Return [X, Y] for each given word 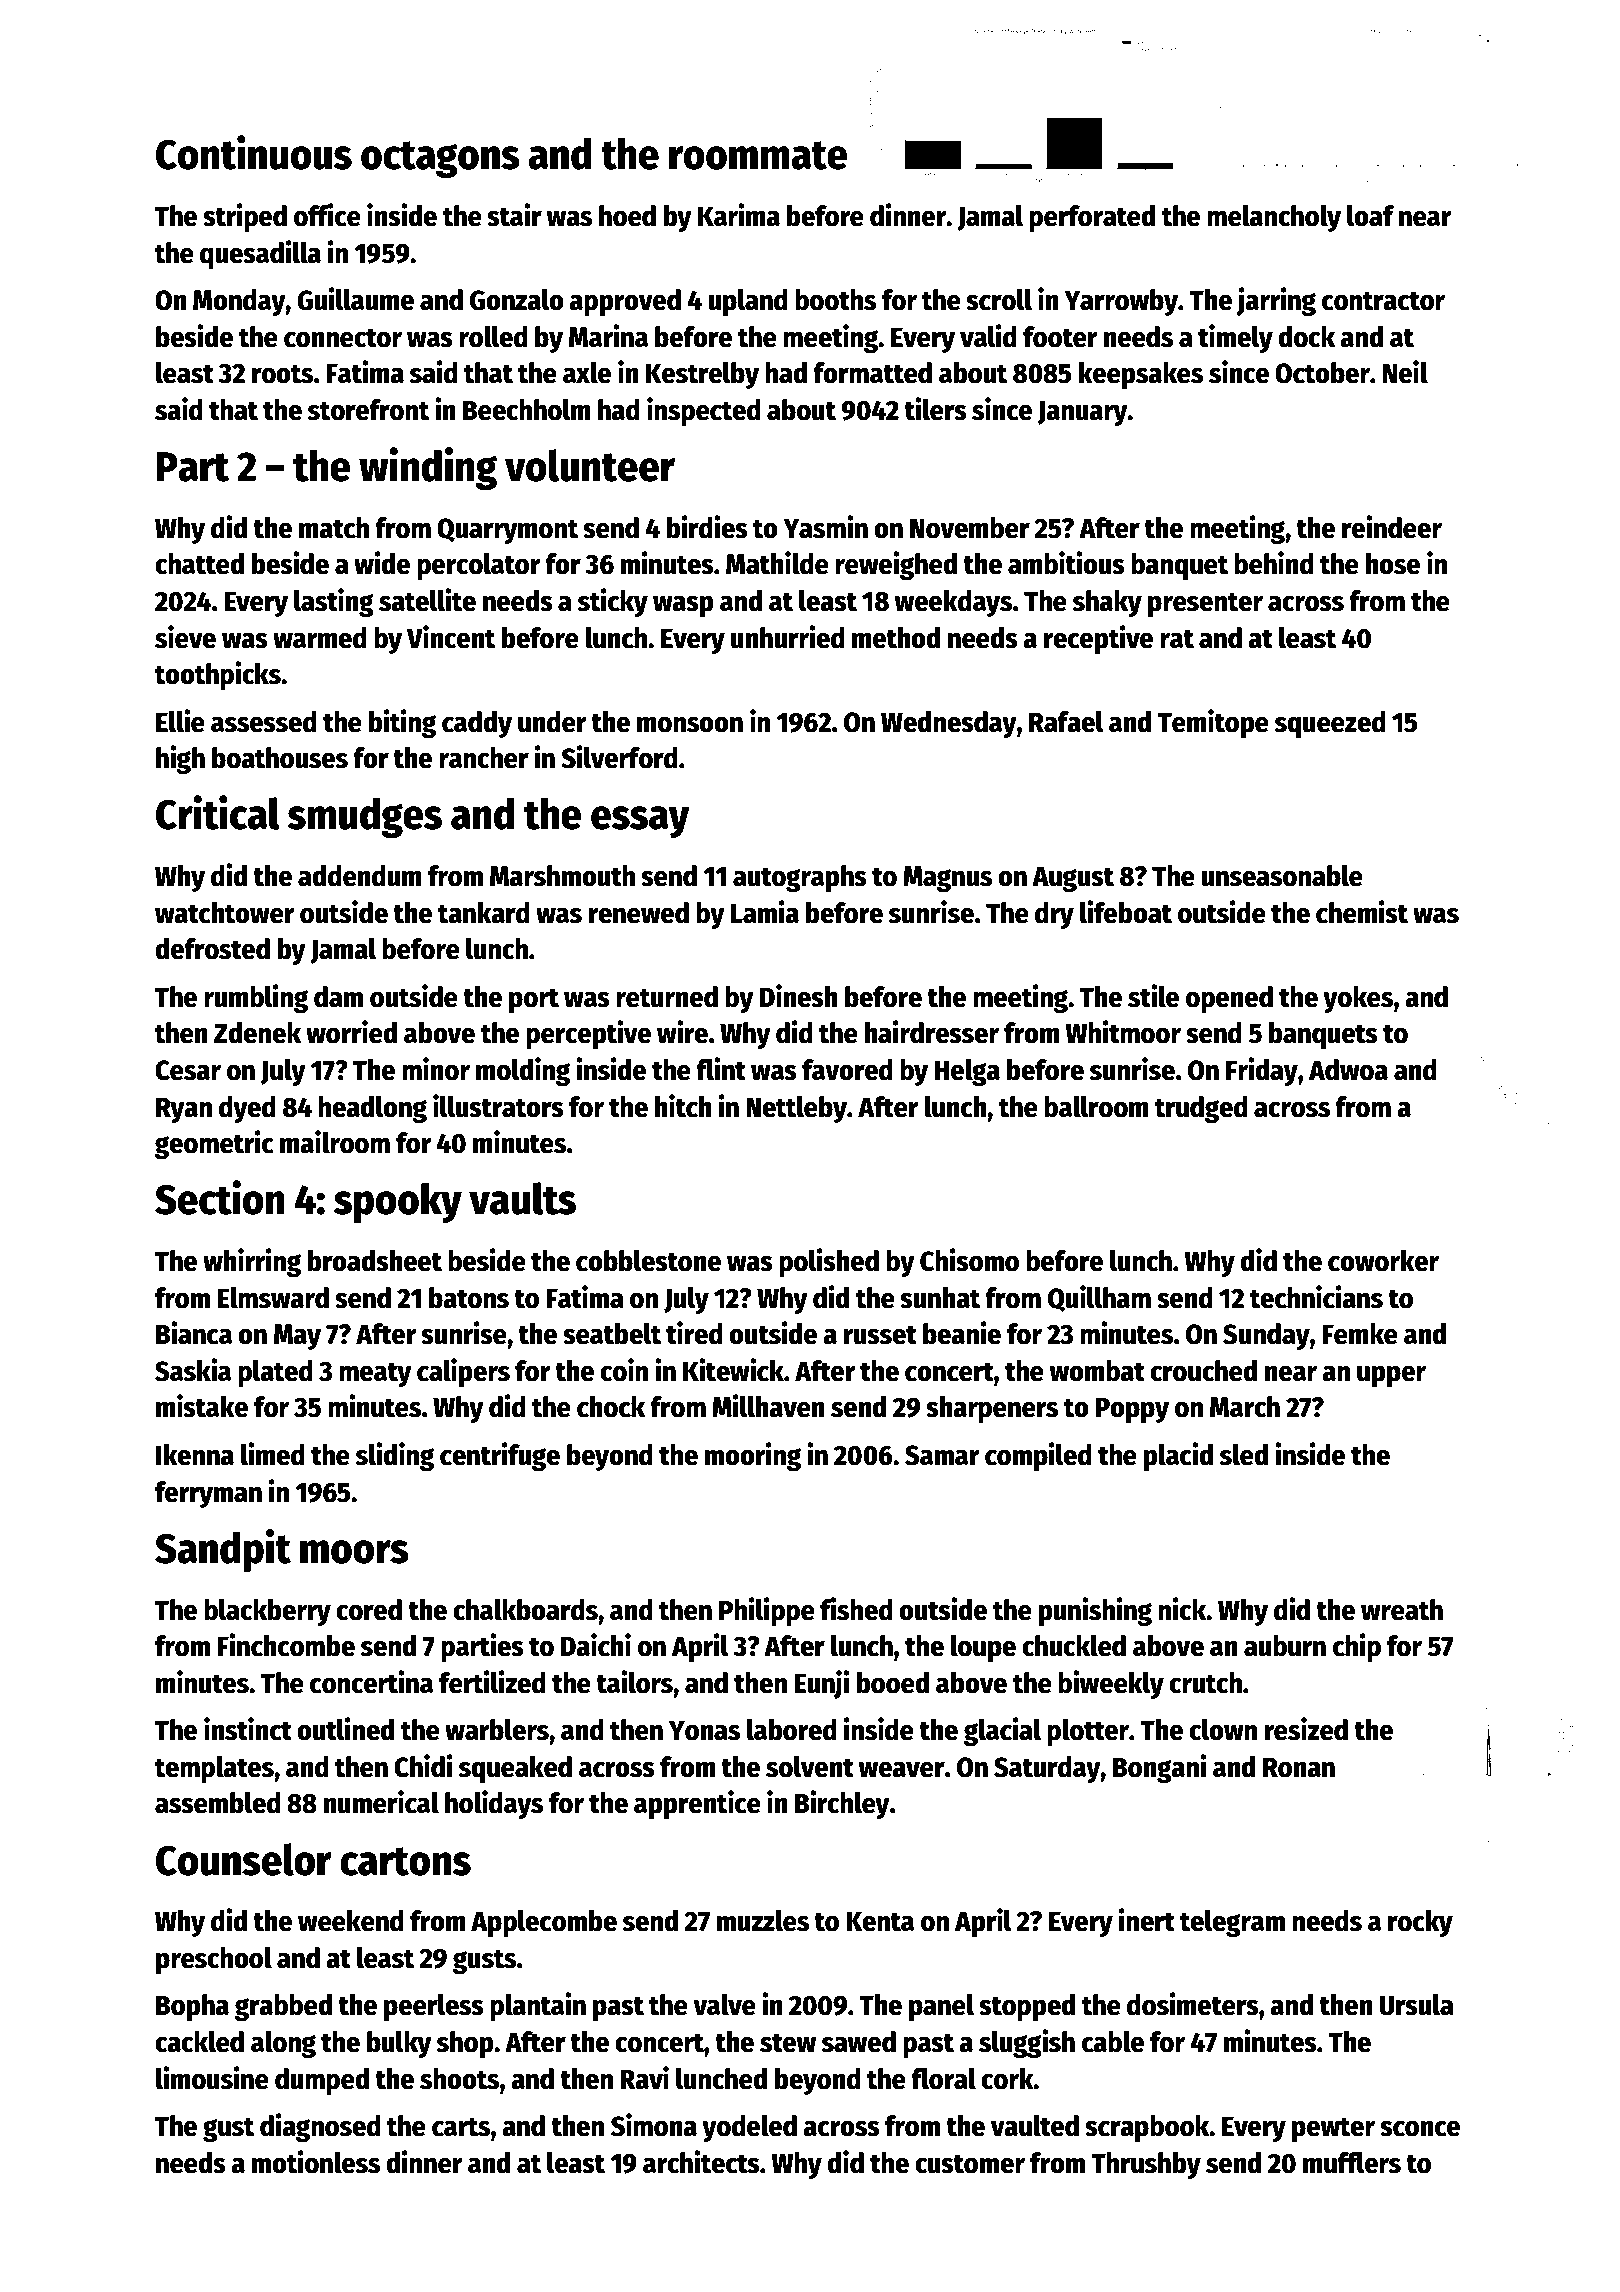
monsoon [690, 724]
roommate [758, 155]
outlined [345, 1729]
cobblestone [648, 1261]
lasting [334, 602]
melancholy [1274, 218]
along [283, 2044]
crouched [1203, 1371]
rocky [1420, 1923]
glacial [1002, 1731]
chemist [1362, 912]
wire [682, 1032]
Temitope [1213, 723]
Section [220, 1197]
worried [351, 1032]
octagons [440, 159]
